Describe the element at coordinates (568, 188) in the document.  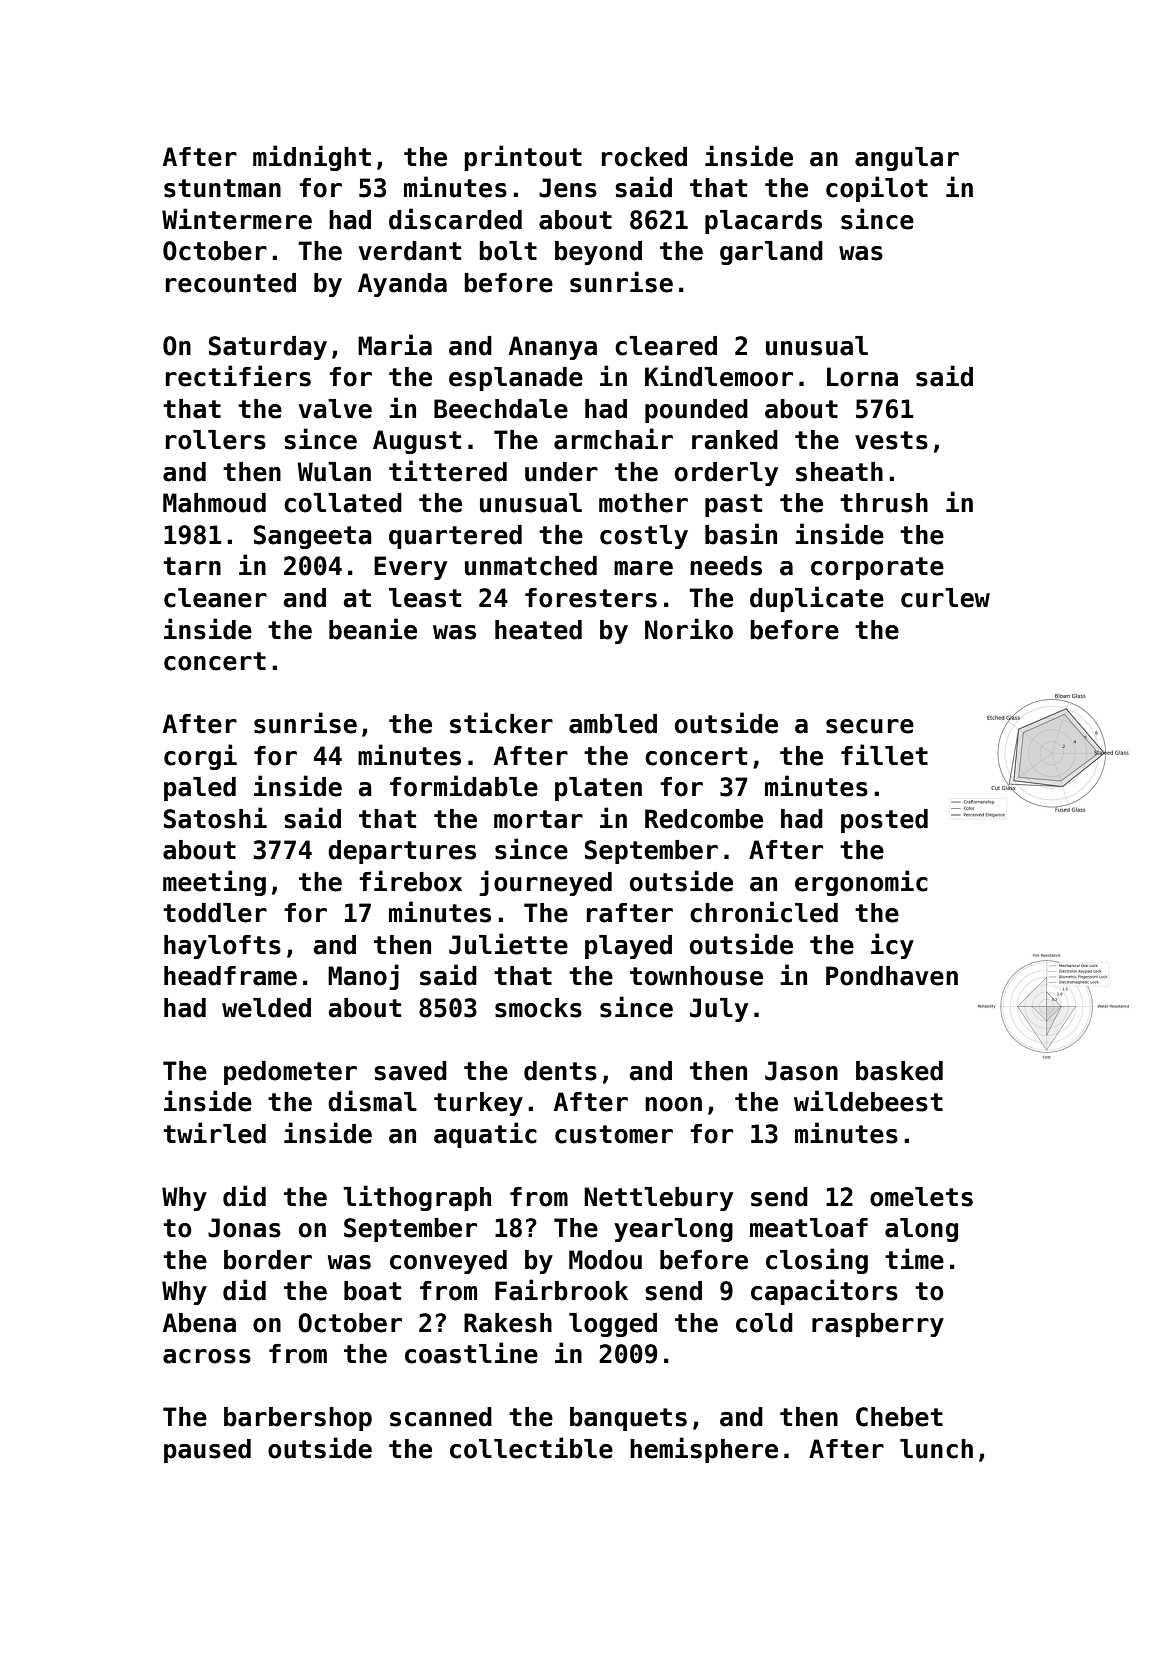
I see `Jens` at that location.
